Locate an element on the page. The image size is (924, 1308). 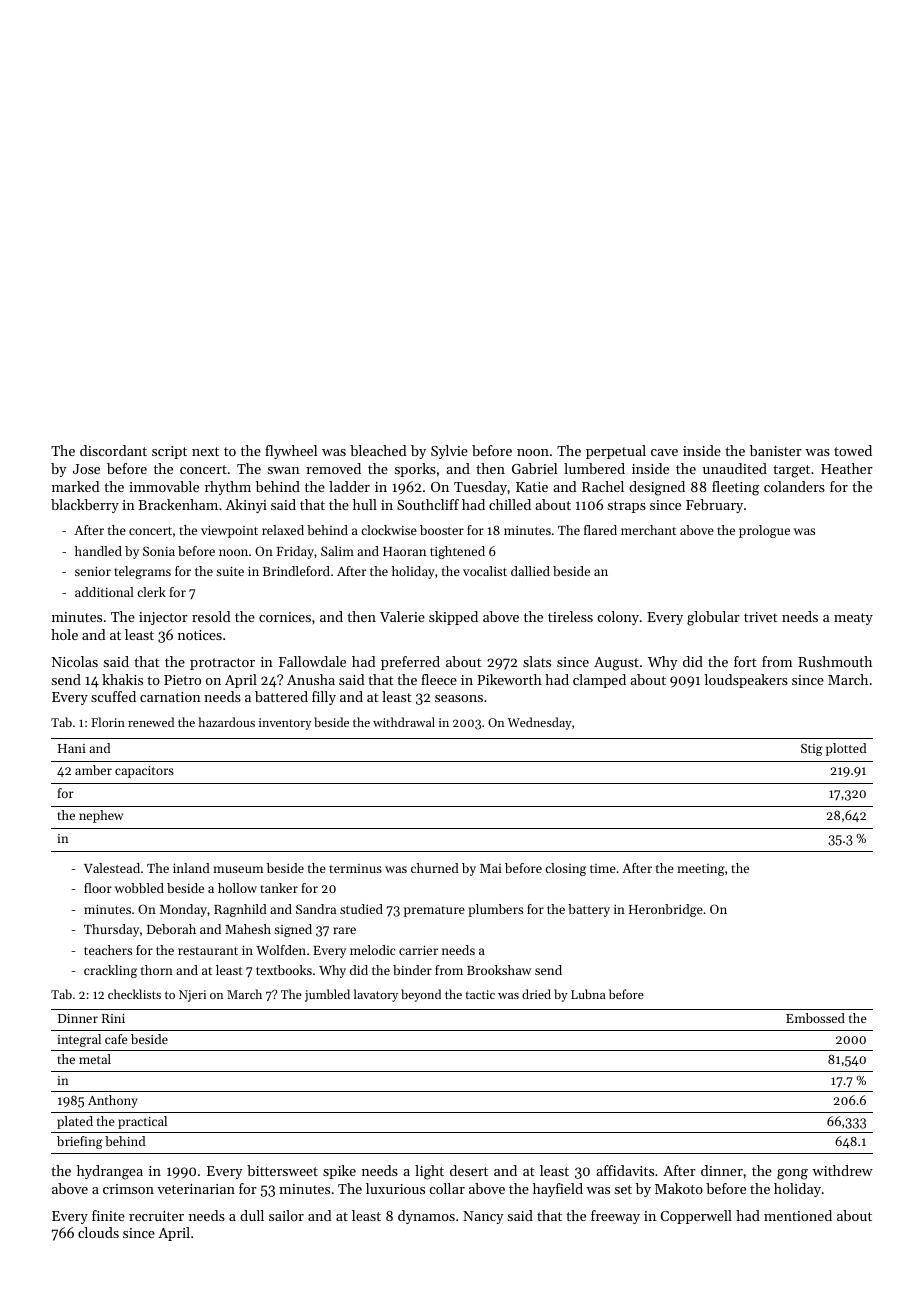
time is located at coordinates (603, 868).
